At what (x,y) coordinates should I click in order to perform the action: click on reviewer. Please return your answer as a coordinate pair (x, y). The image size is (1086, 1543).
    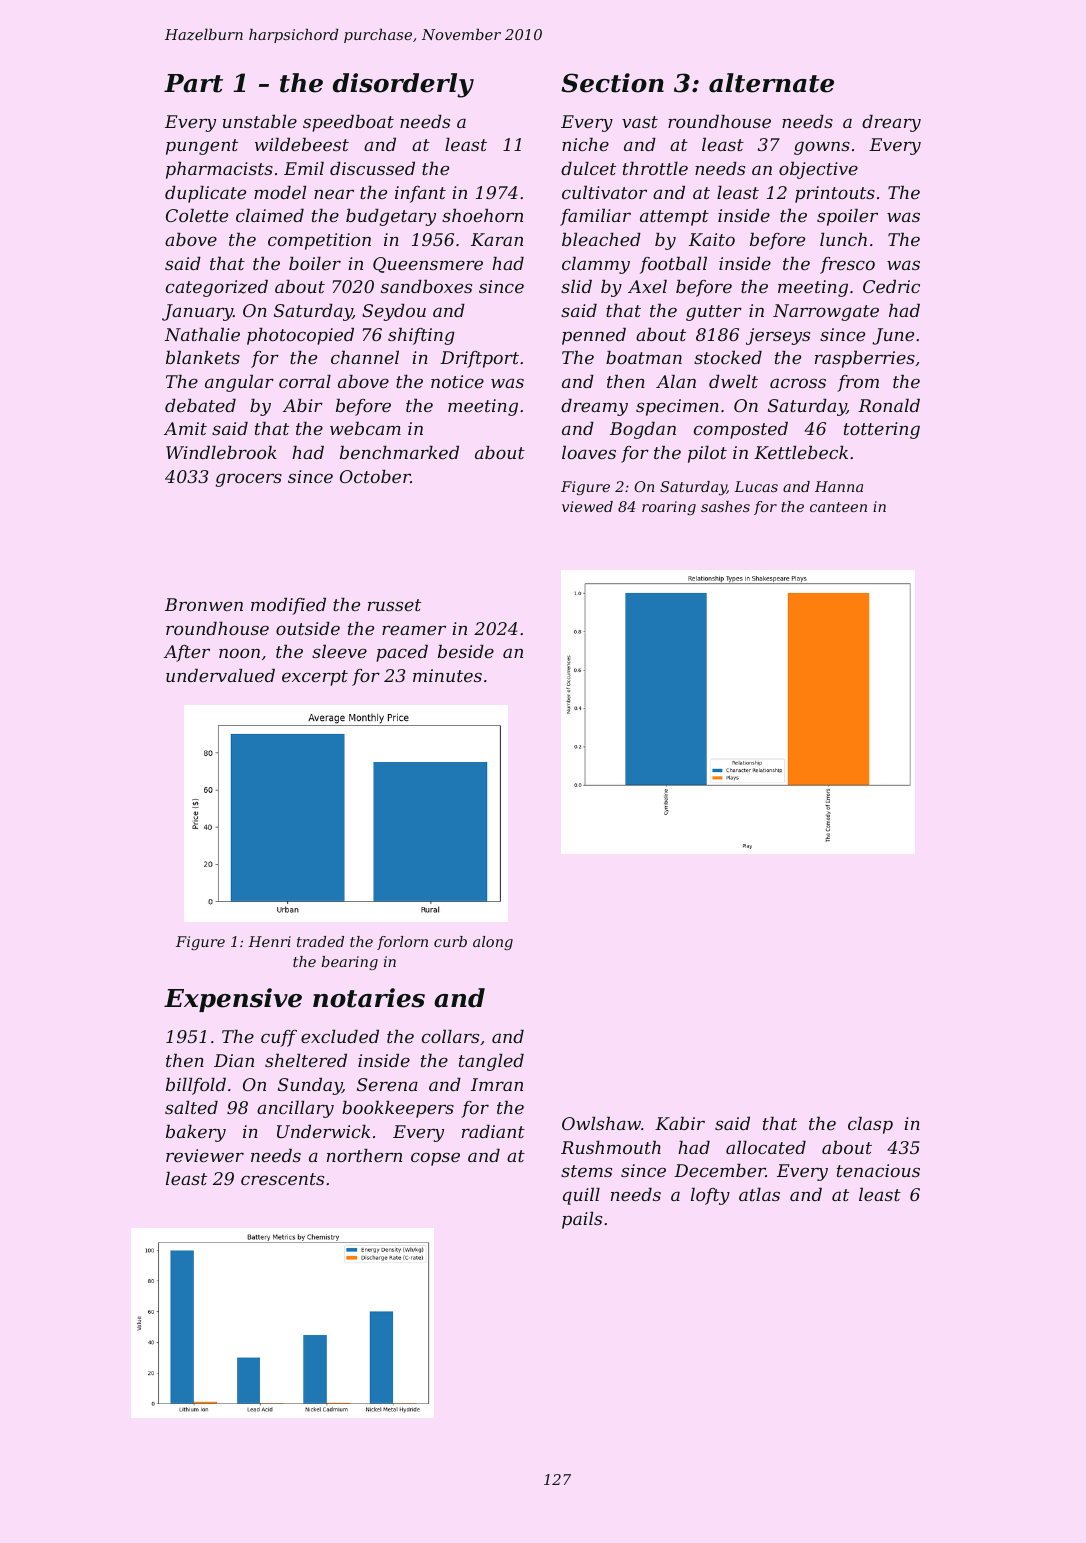
    Looking at the image, I should click on (205, 1155).
